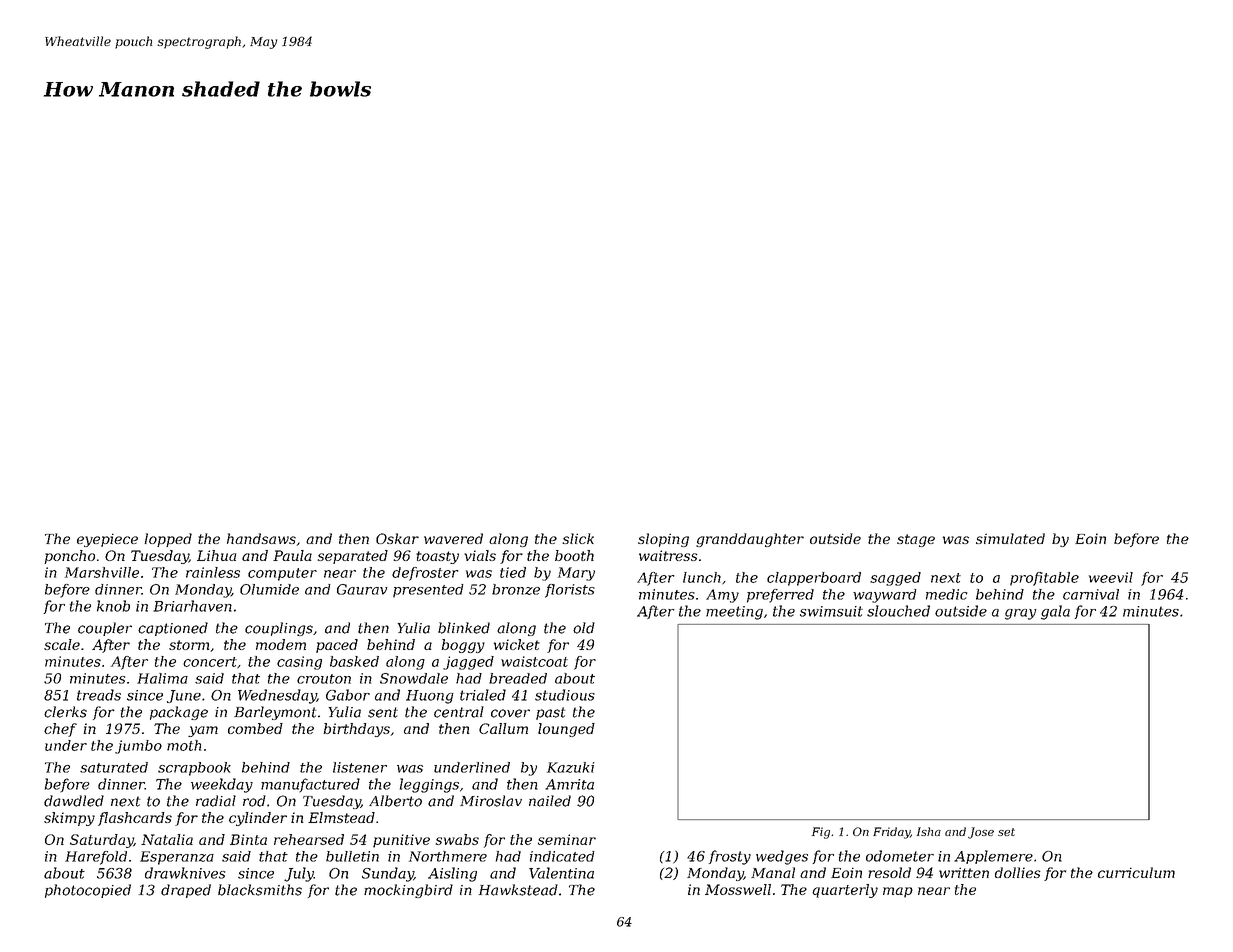  What do you see at coordinates (1010, 538) in the screenshot?
I see `simulated` at bounding box center [1010, 538].
